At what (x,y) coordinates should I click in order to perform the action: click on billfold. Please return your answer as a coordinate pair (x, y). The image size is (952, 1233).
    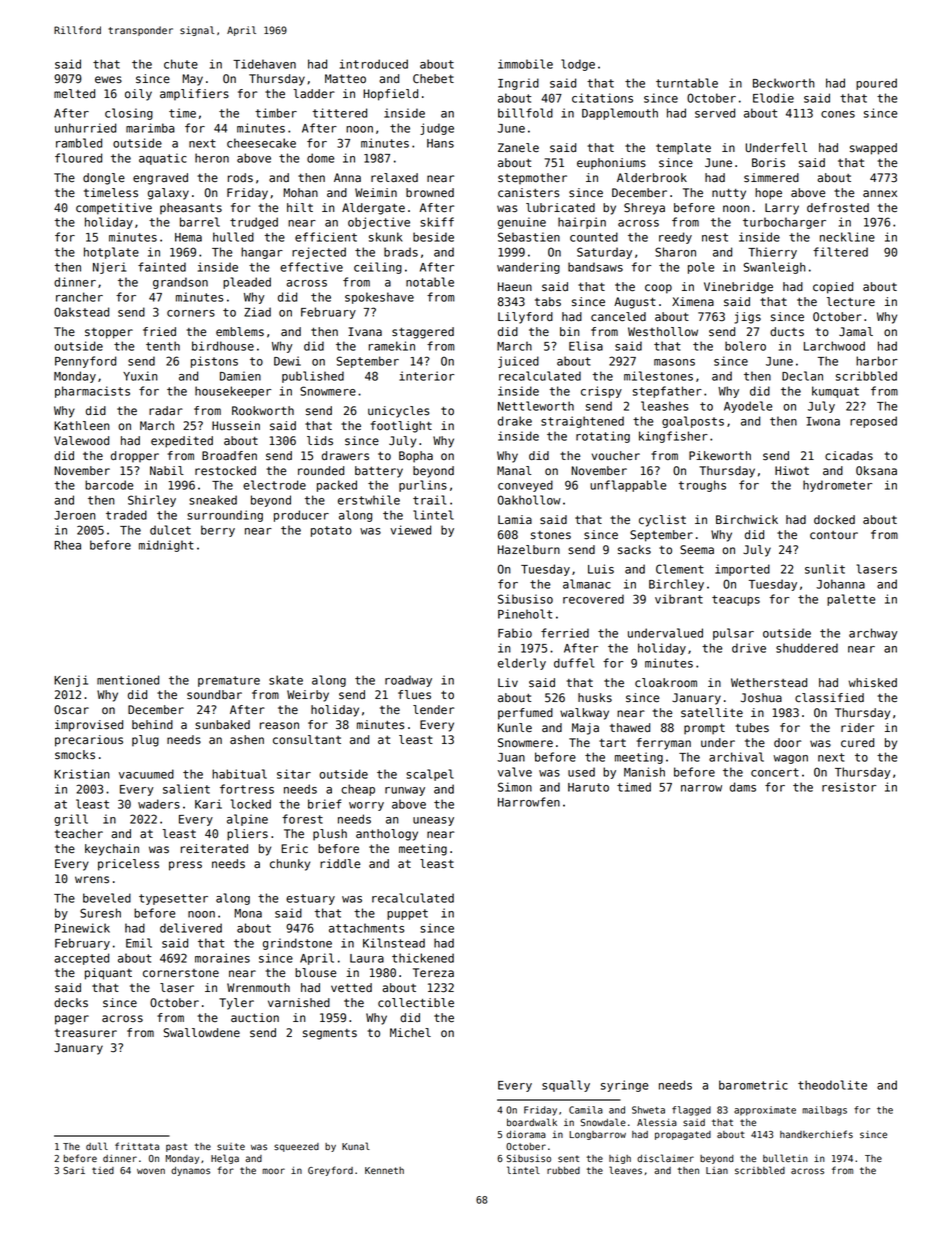
    Looking at the image, I should click on (525, 113).
